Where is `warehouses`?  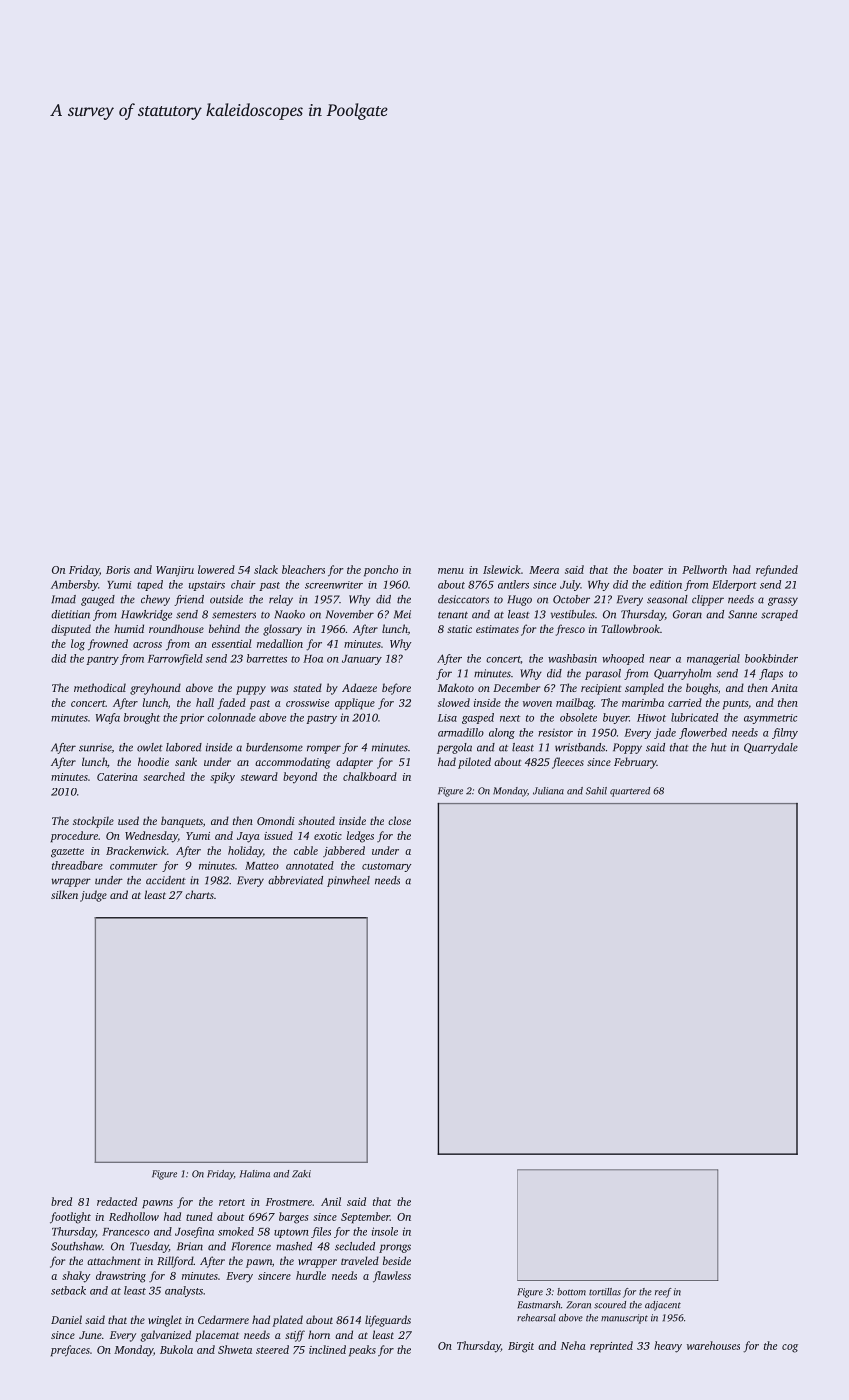 warehouses is located at coordinates (713, 1345).
